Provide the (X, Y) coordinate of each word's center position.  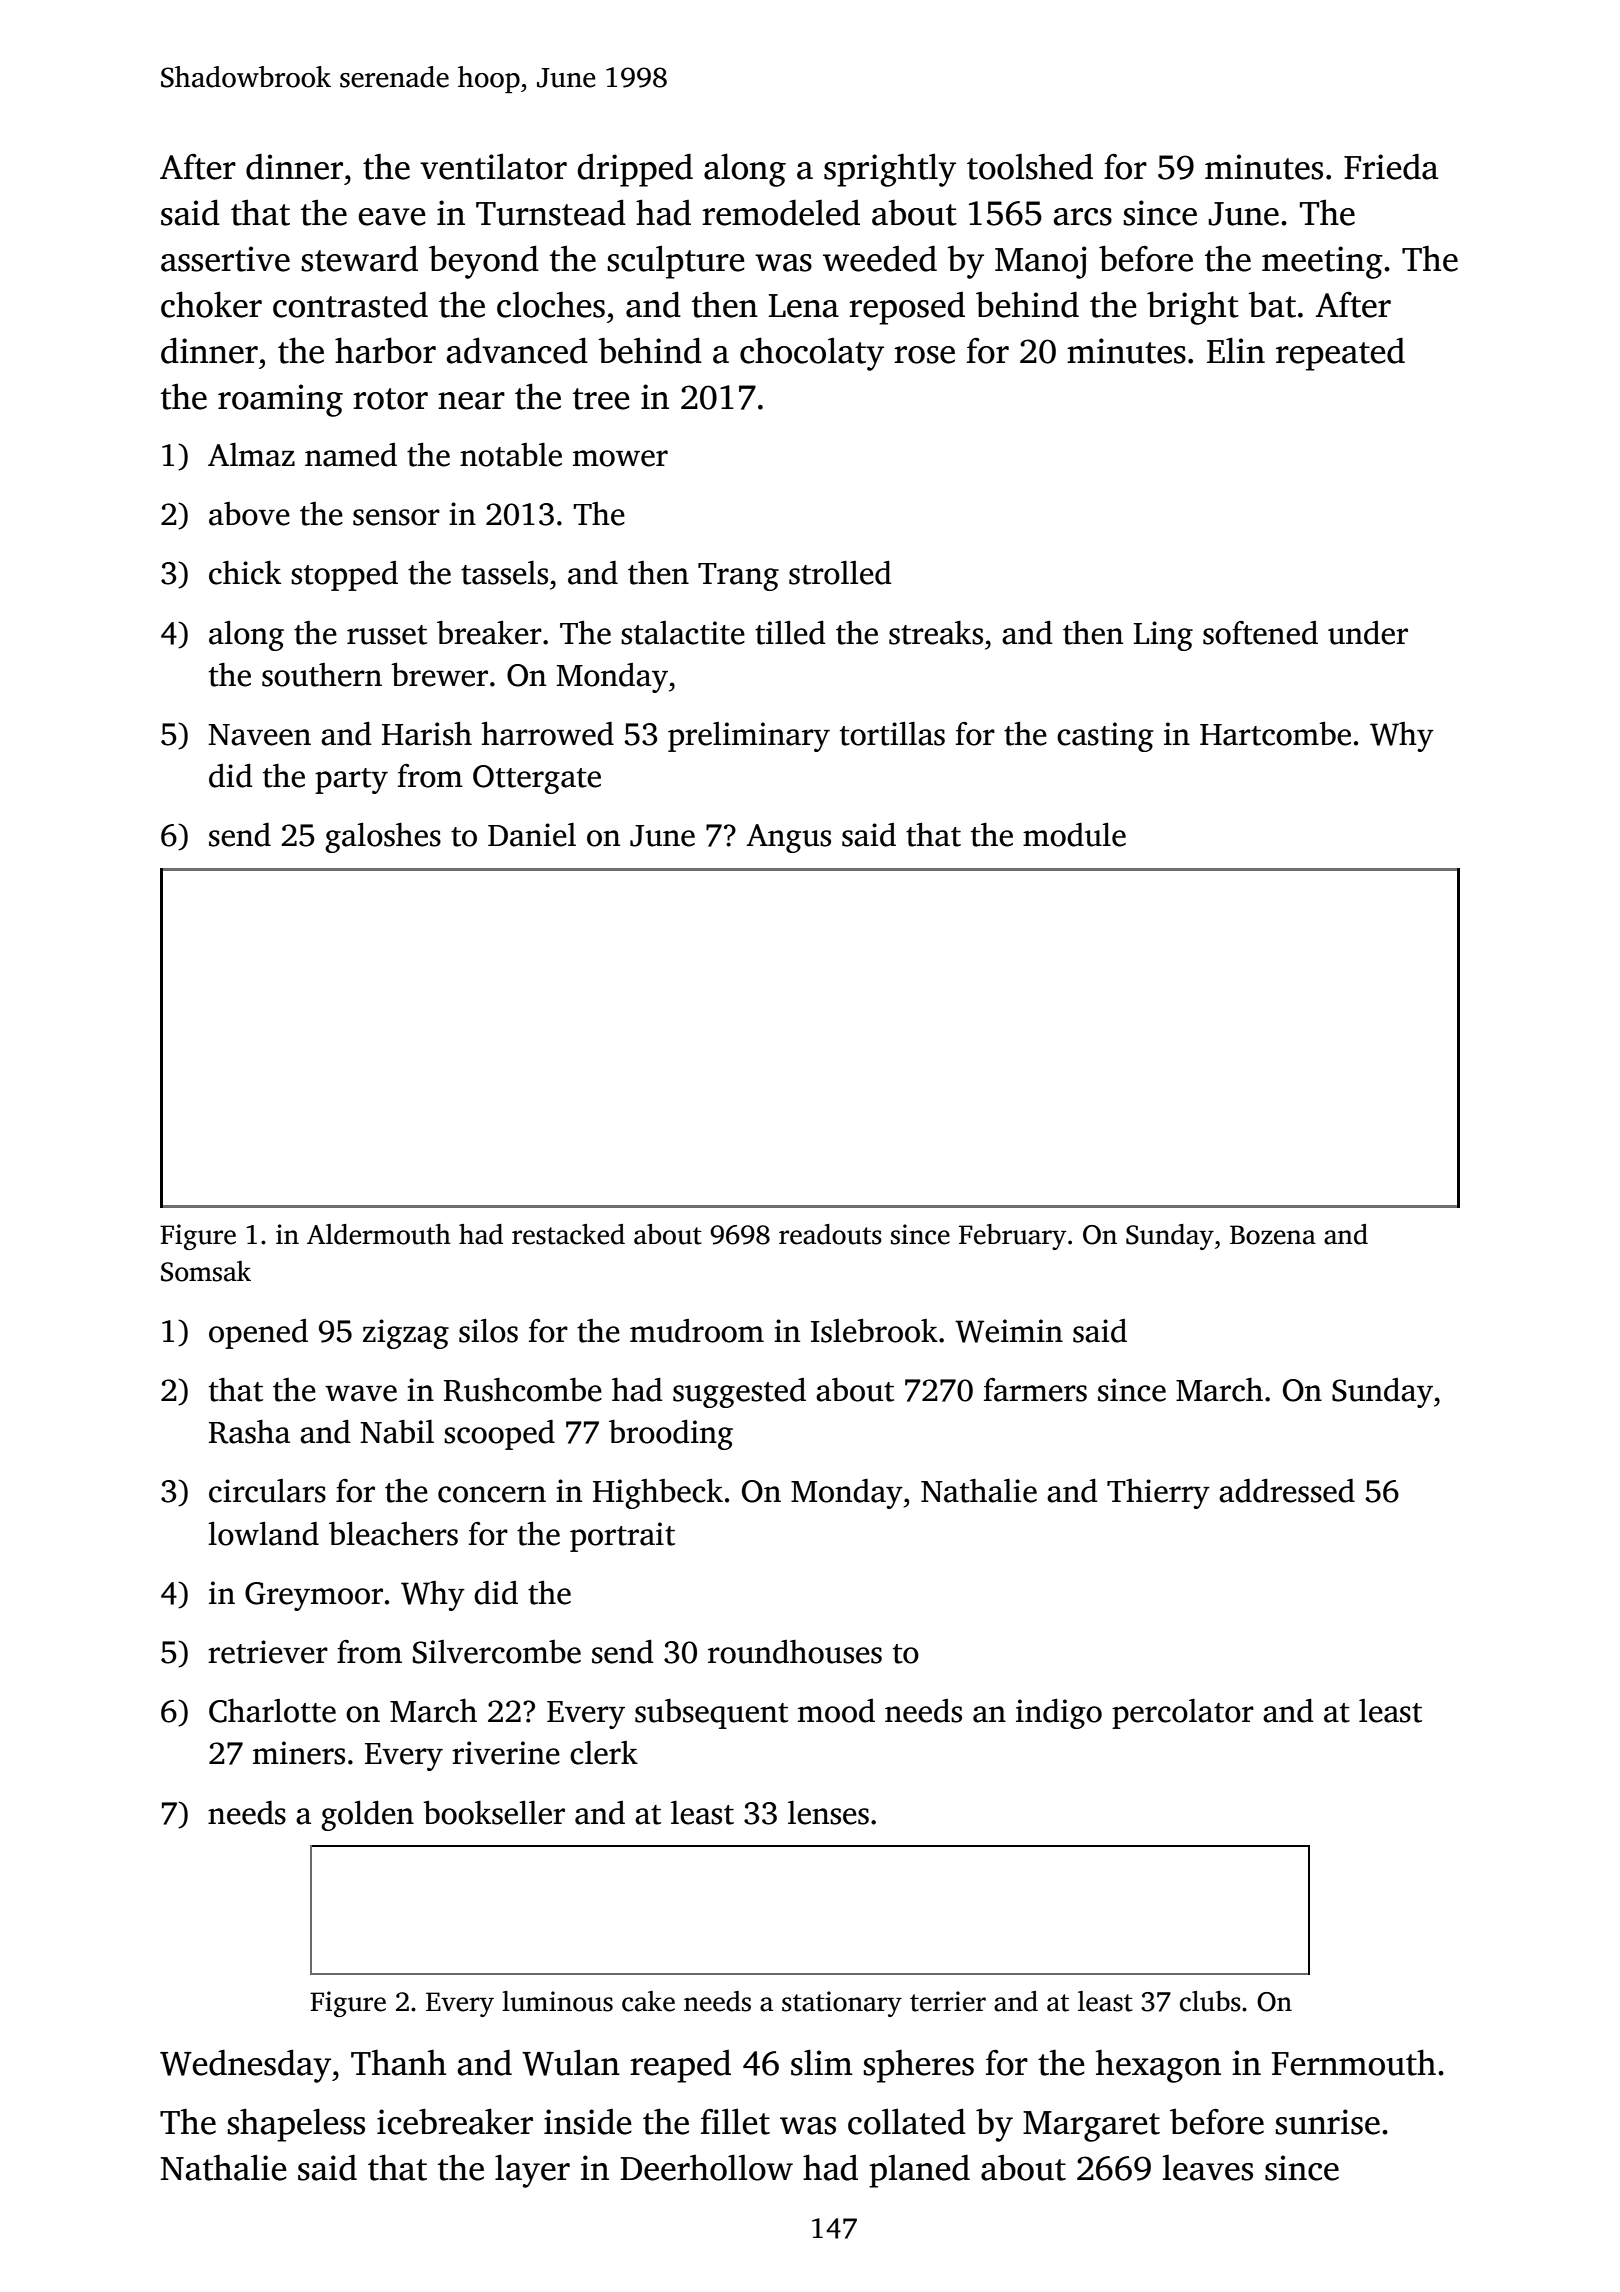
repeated (1340, 354)
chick (245, 573)
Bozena (1273, 1235)
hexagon (1158, 2066)
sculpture (676, 262)
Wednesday (245, 2066)
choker (211, 304)
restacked (568, 1234)
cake (648, 2001)
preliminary (749, 737)
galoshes (383, 838)
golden (367, 1816)
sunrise (1327, 2122)
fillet (735, 2122)
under (1368, 633)
